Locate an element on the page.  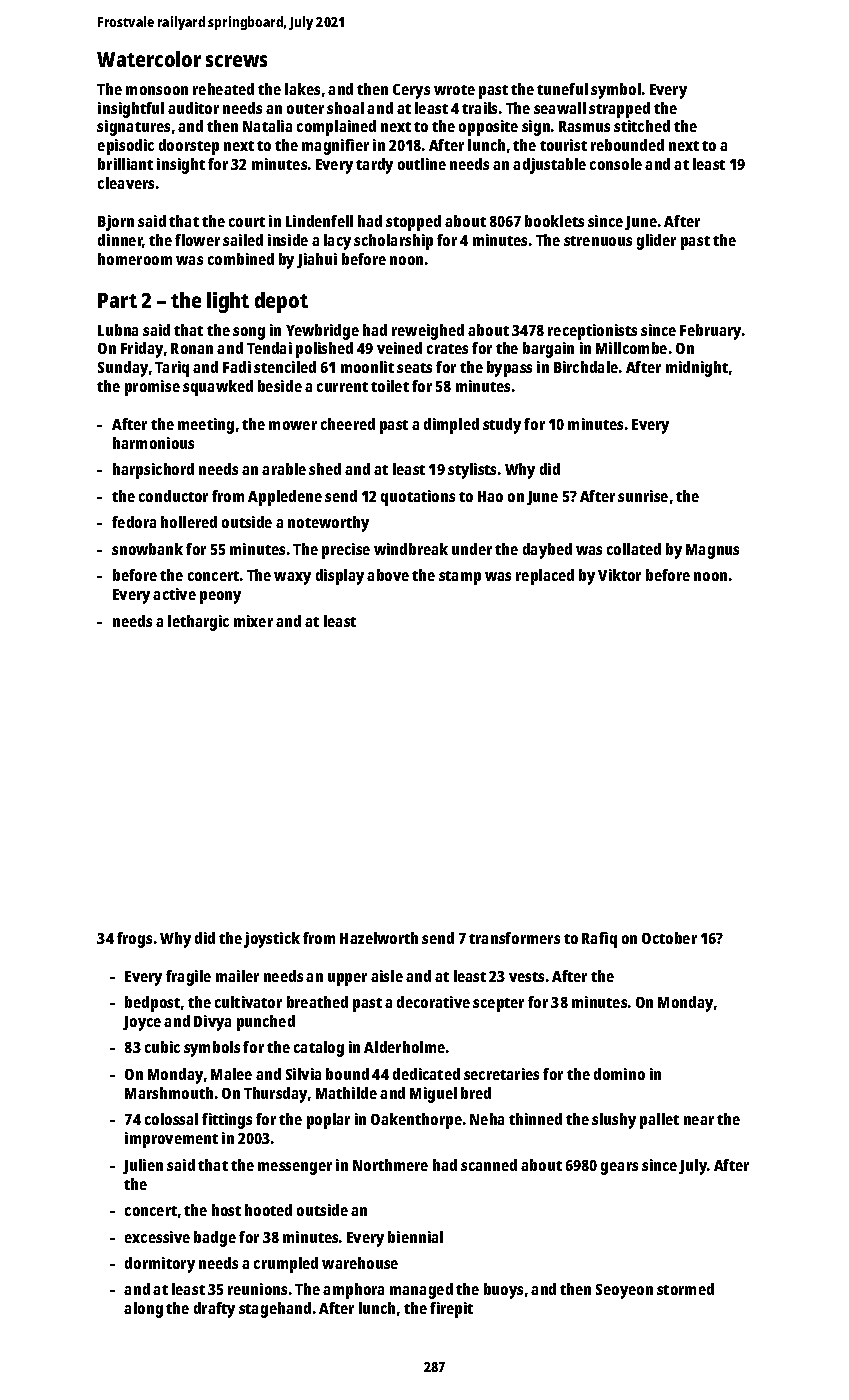
Hao is located at coordinates (490, 496).
